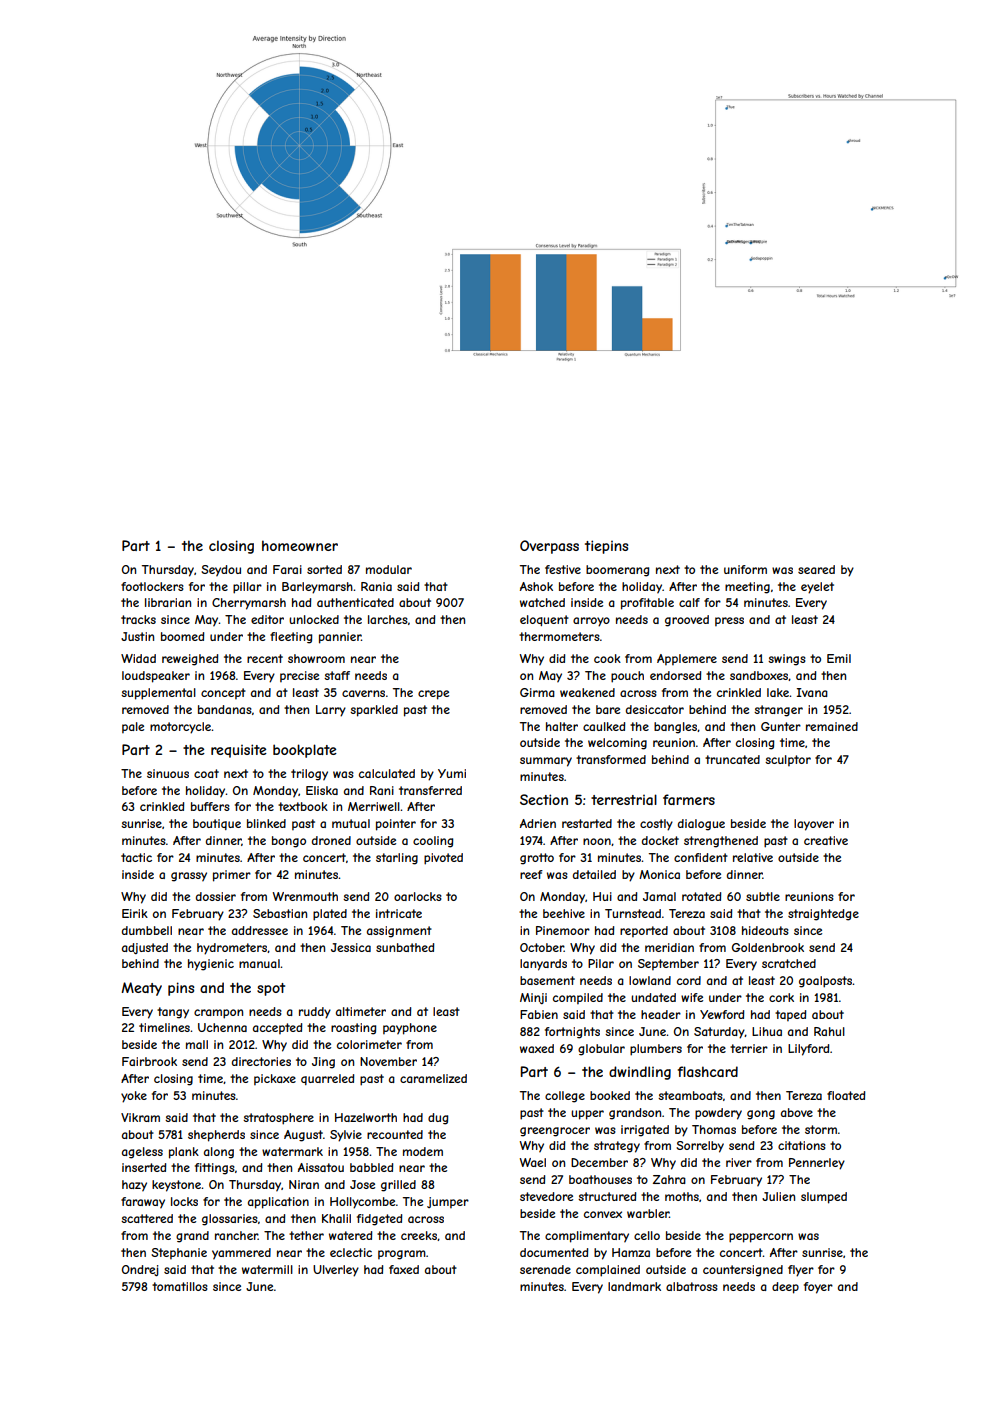  What do you see at coordinates (327, 1079) in the screenshot?
I see `quarreled` at bounding box center [327, 1079].
